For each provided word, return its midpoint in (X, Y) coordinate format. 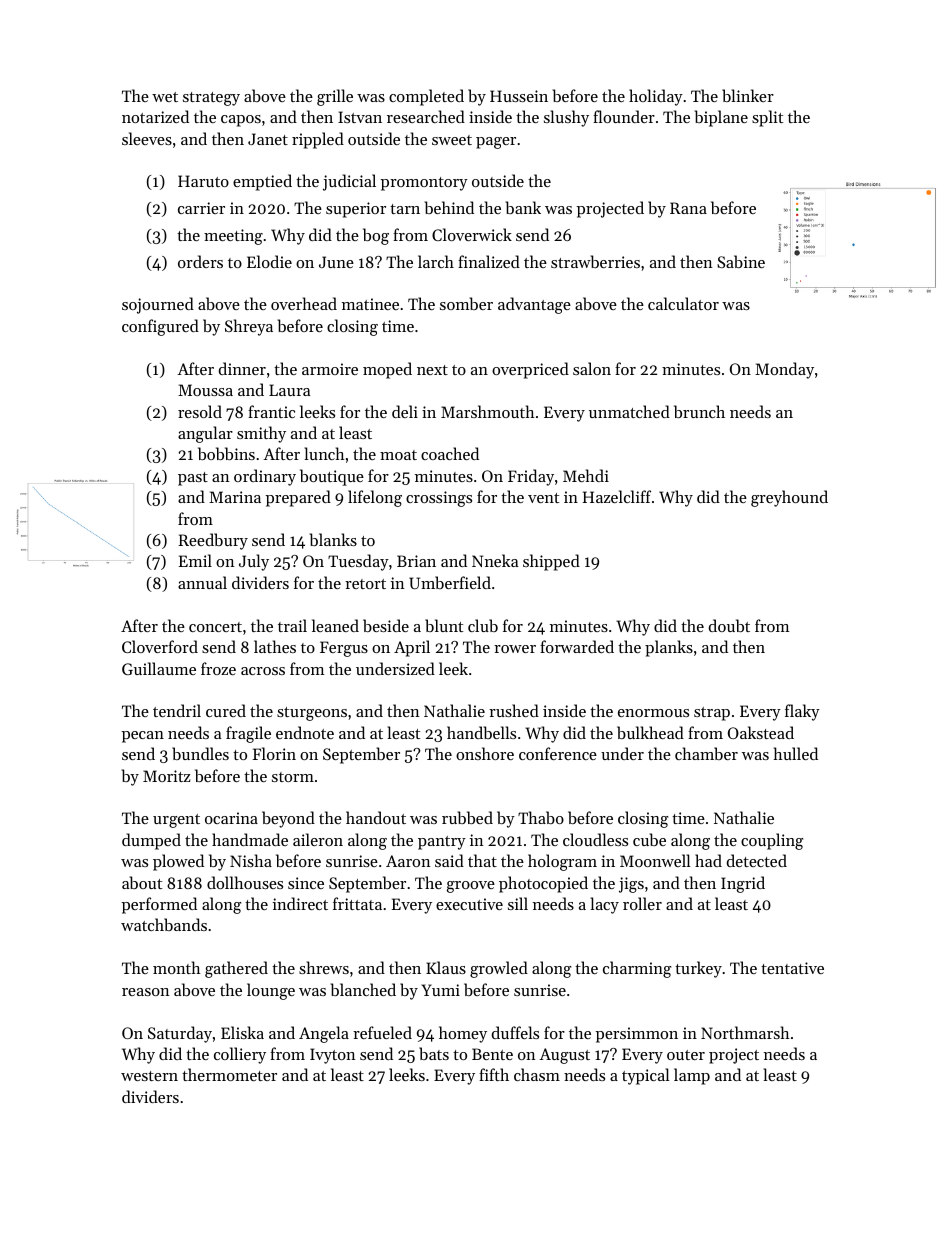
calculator (683, 303)
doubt (729, 625)
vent (543, 498)
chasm (537, 1074)
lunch (324, 453)
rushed (514, 710)
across (263, 671)
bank (523, 207)
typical (646, 1076)
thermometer (229, 1074)
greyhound (789, 498)
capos (241, 121)
